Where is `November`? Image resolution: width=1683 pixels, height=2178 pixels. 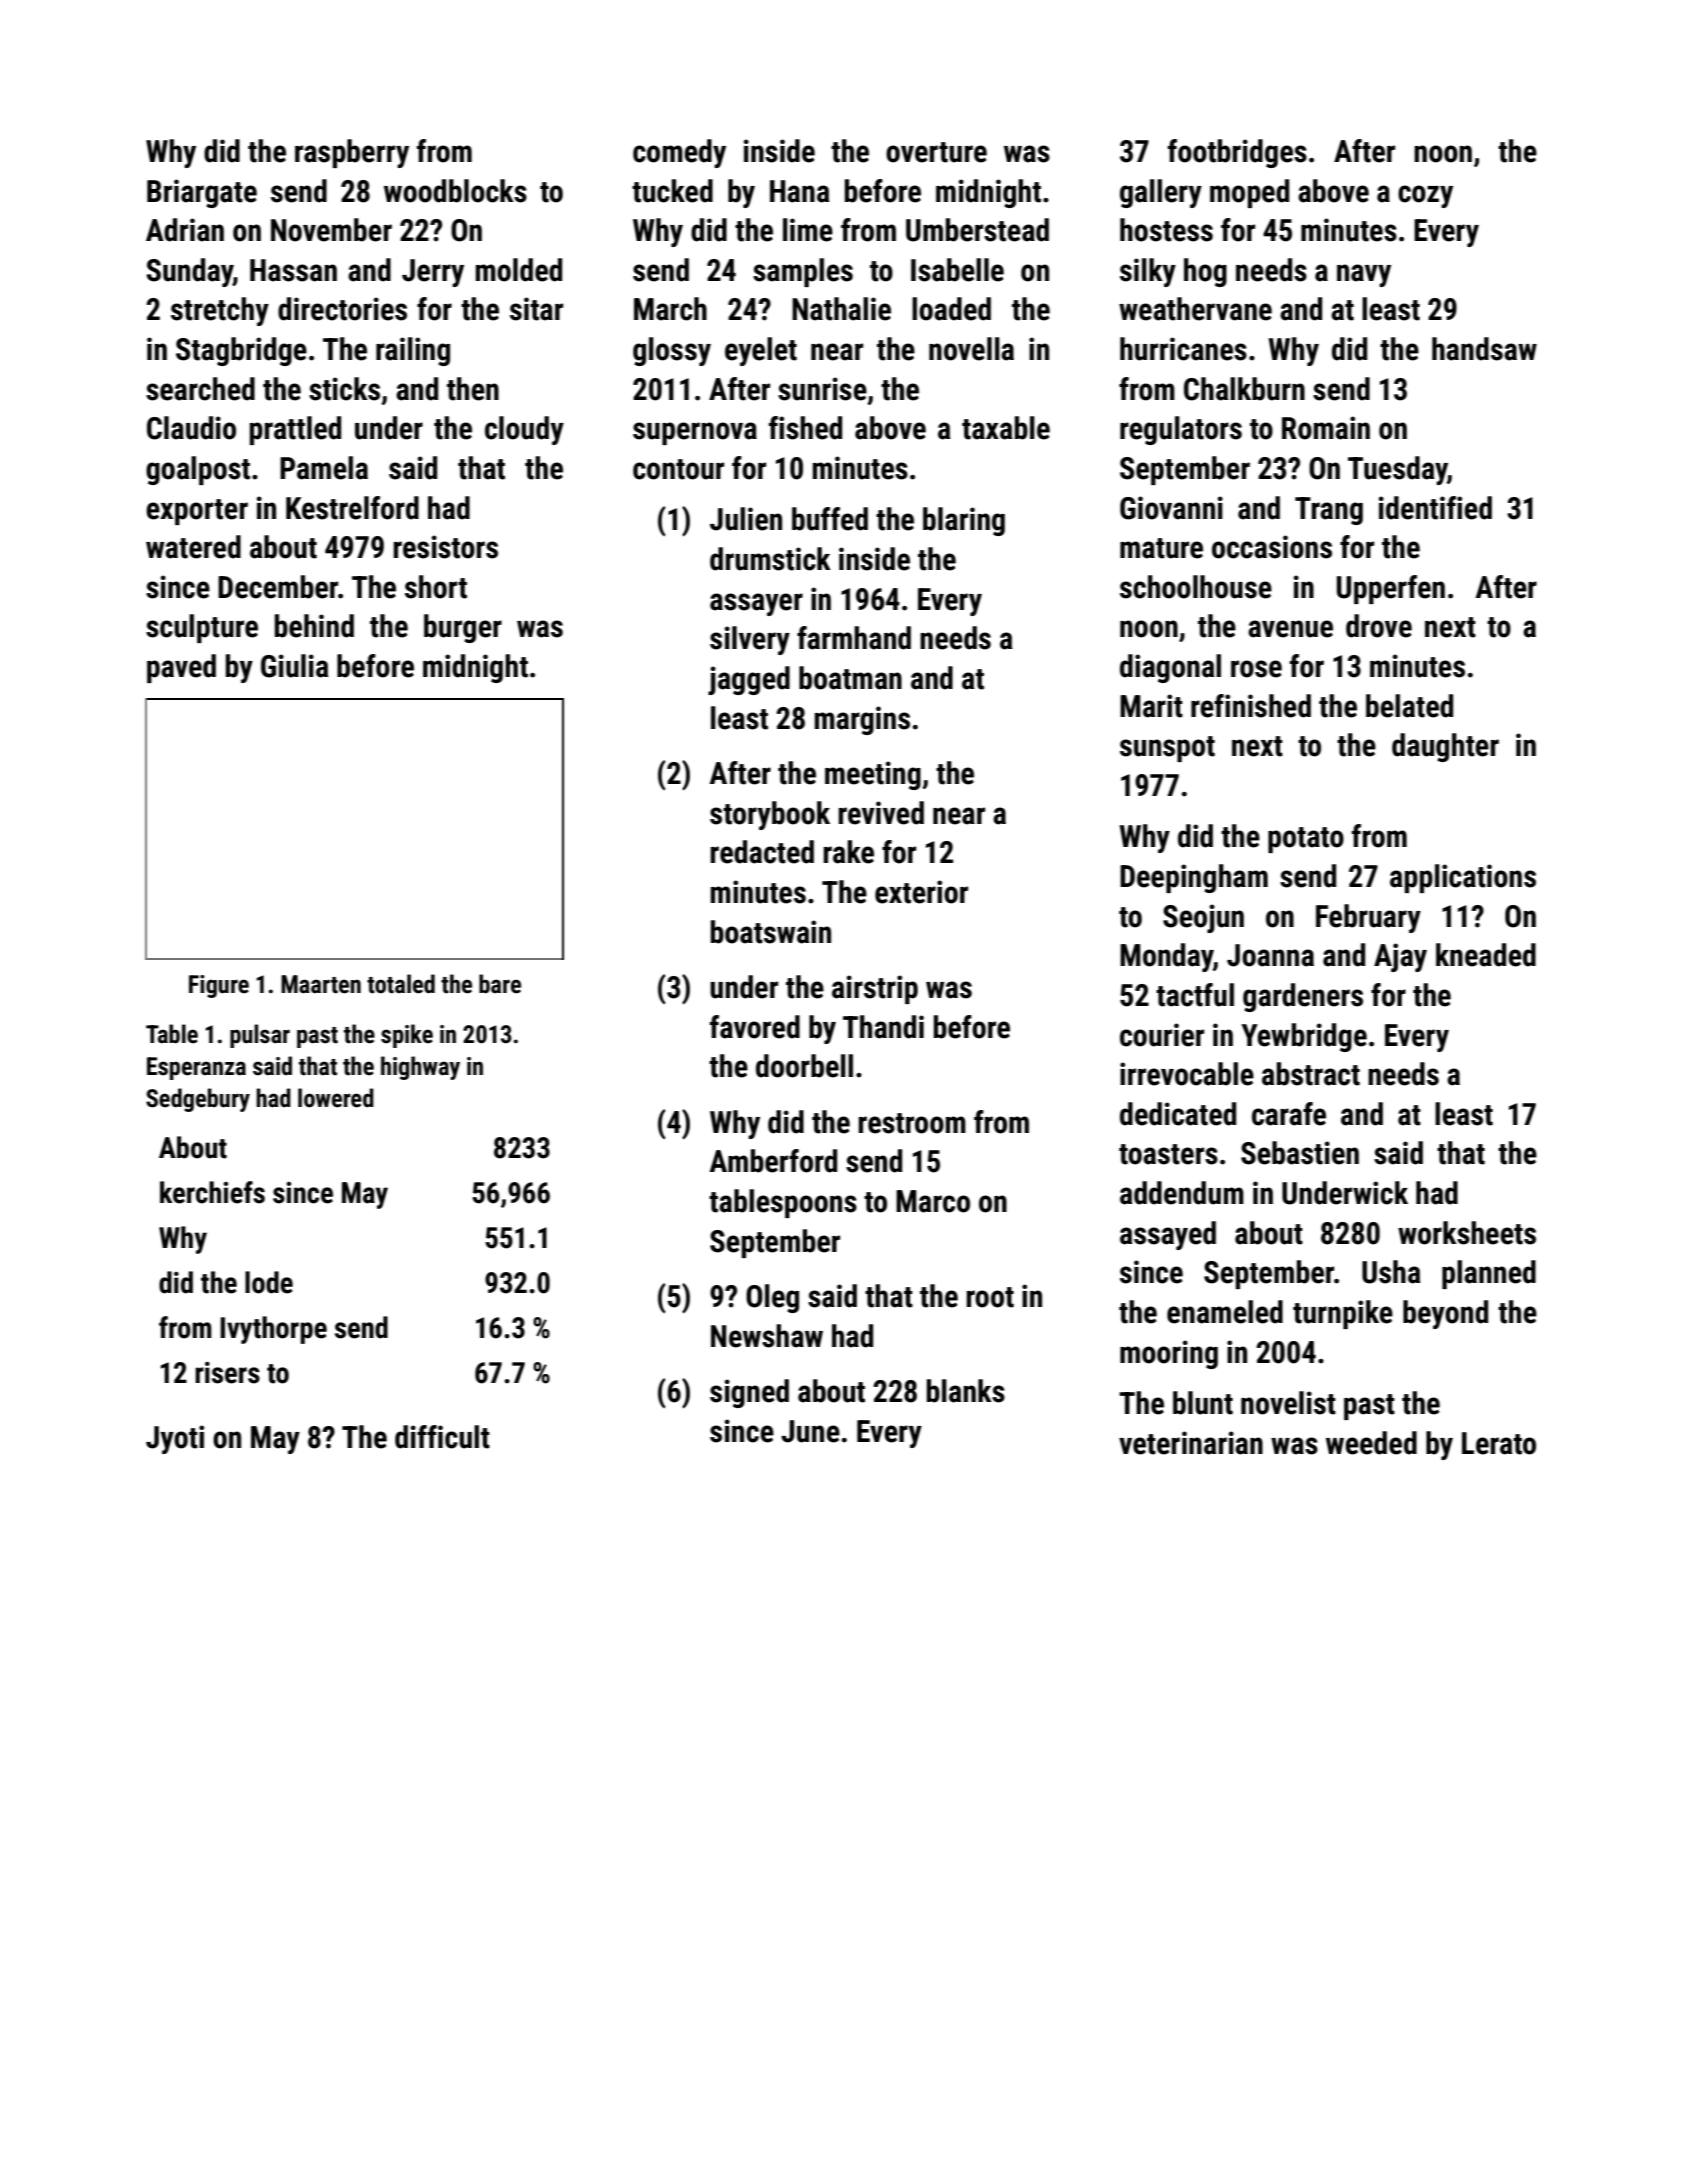 November is located at coordinates (331, 230).
